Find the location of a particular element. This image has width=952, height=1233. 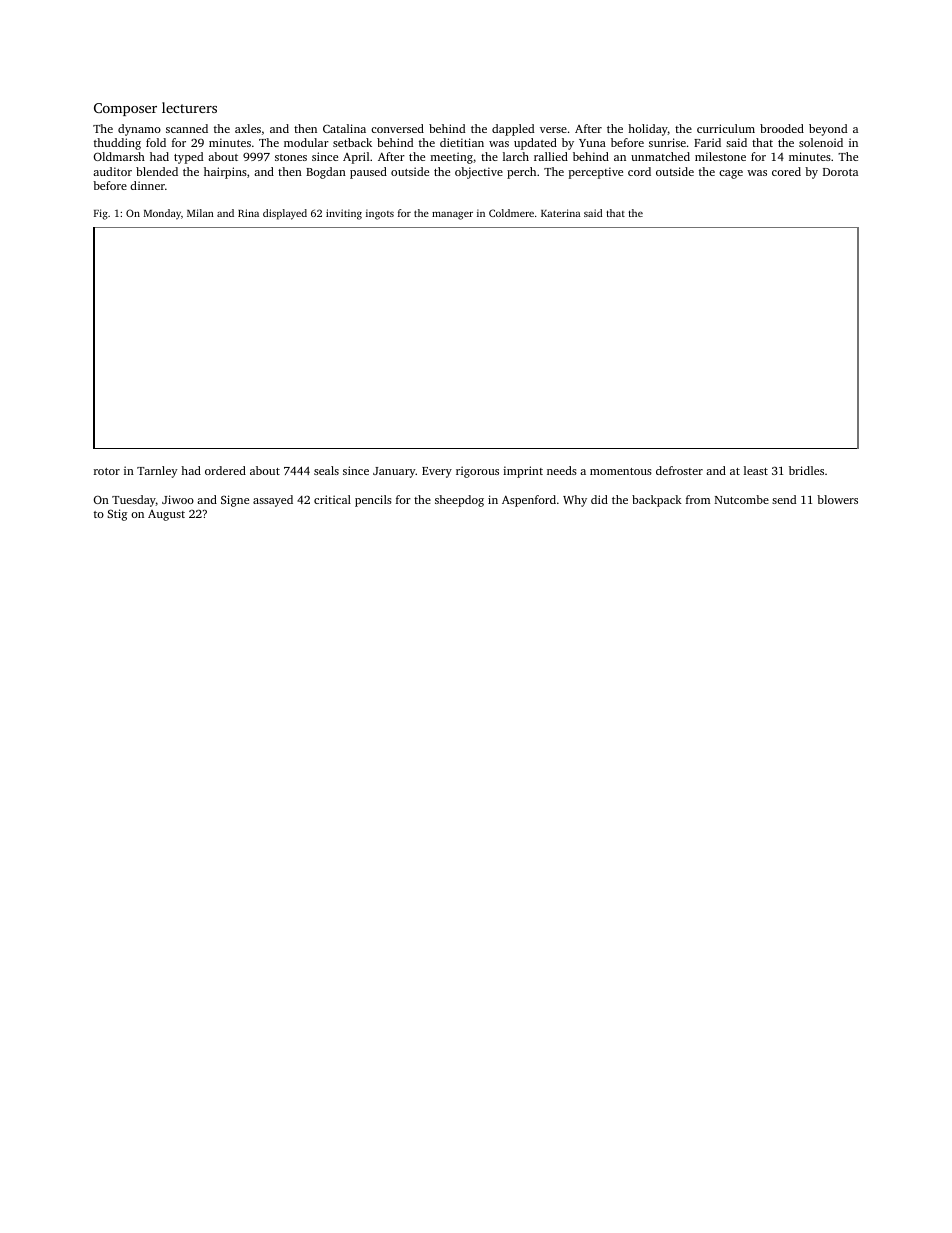

Oldmarsh is located at coordinates (119, 156).
